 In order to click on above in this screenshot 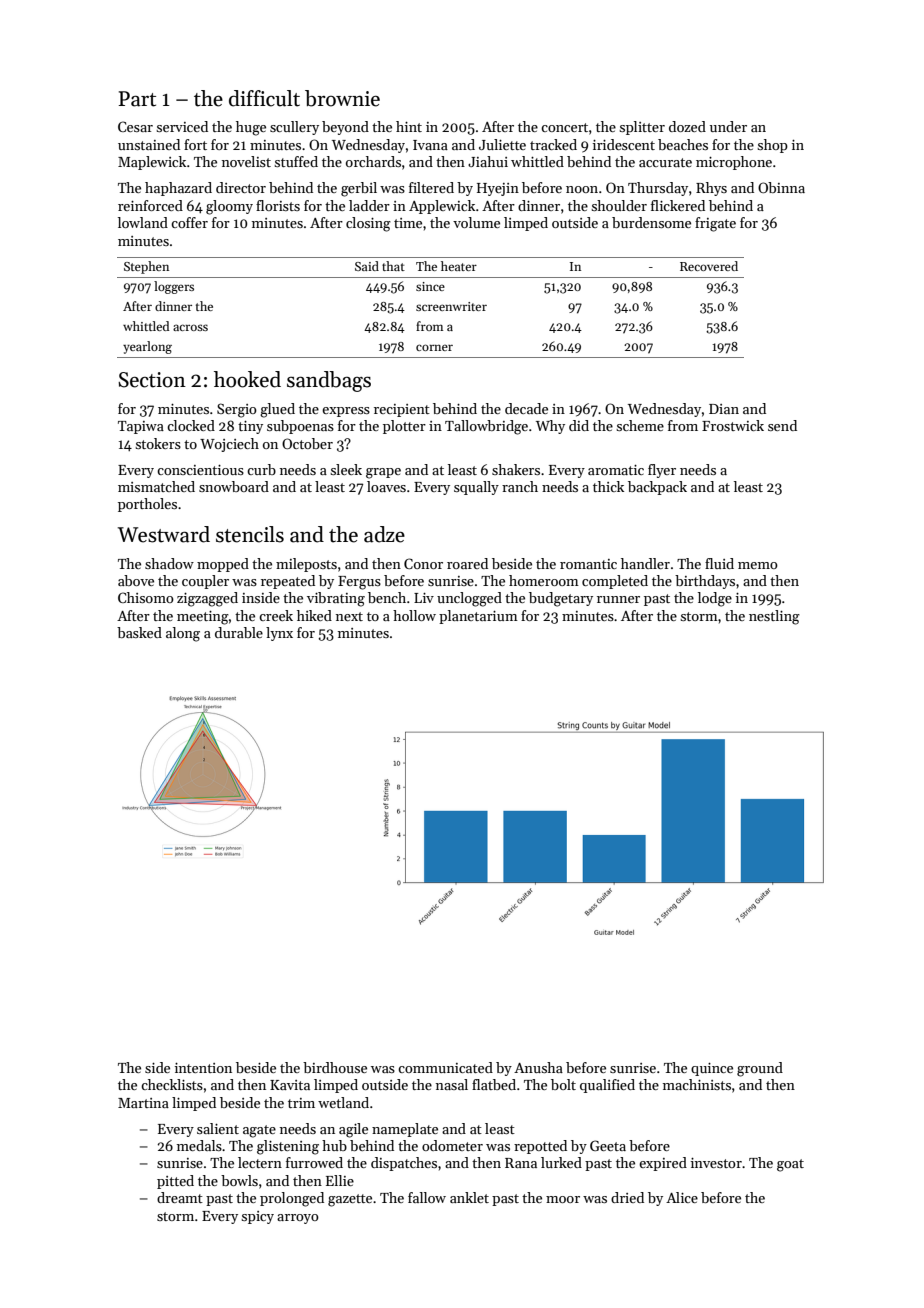, I will do `click(136, 580)`.
